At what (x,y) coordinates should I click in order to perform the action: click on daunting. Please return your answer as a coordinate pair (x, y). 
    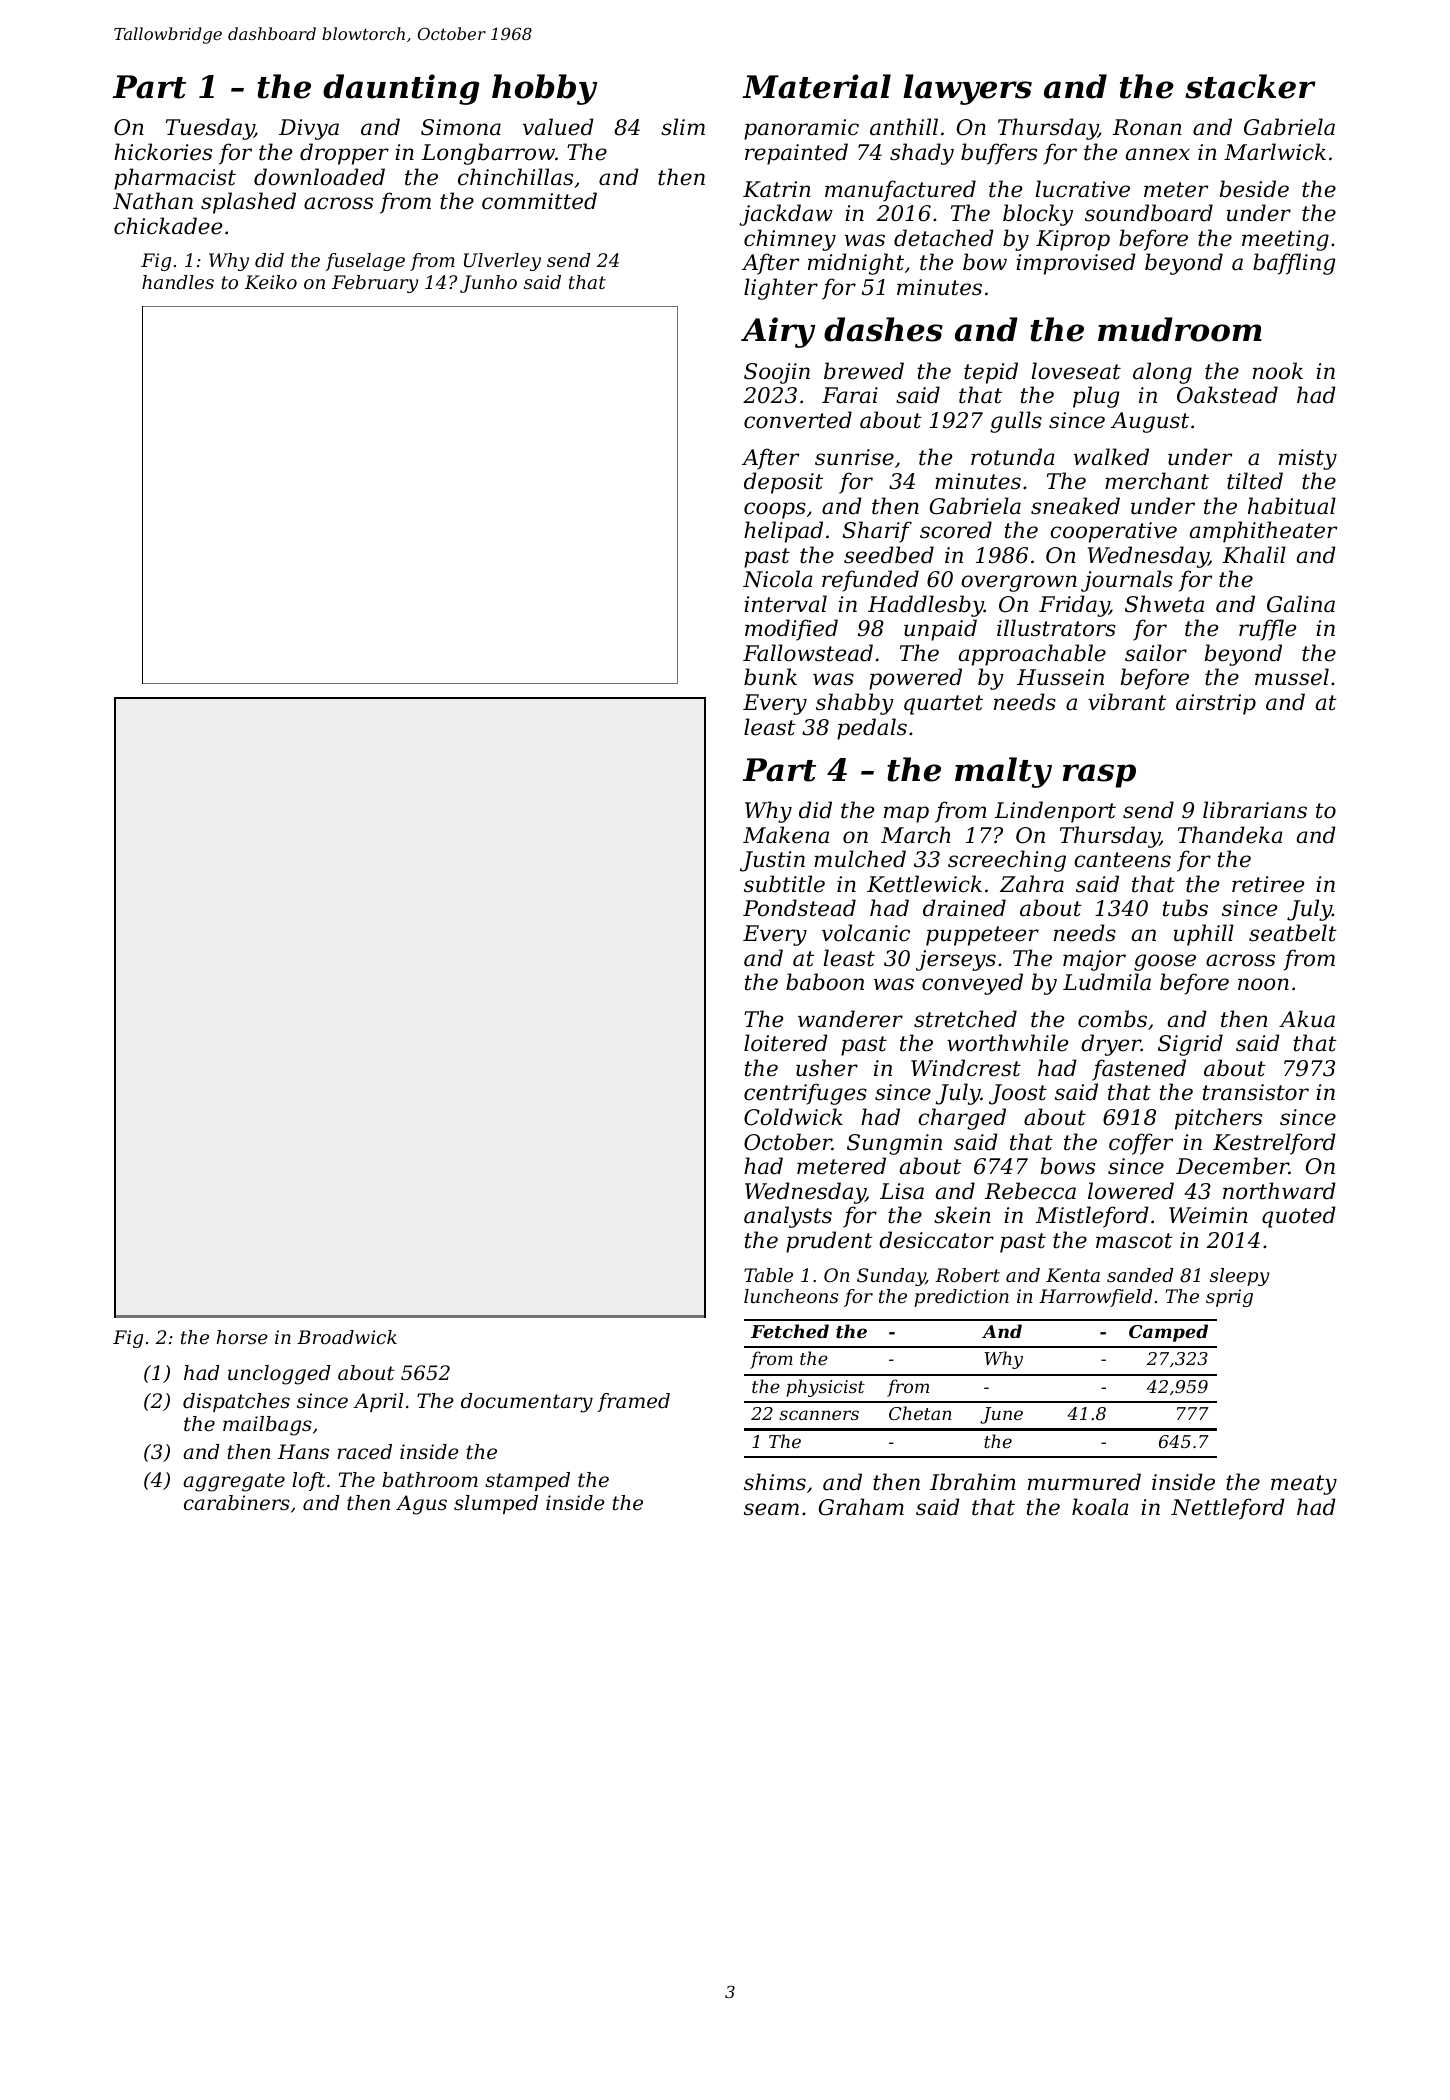
    Looking at the image, I should click on (401, 89).
